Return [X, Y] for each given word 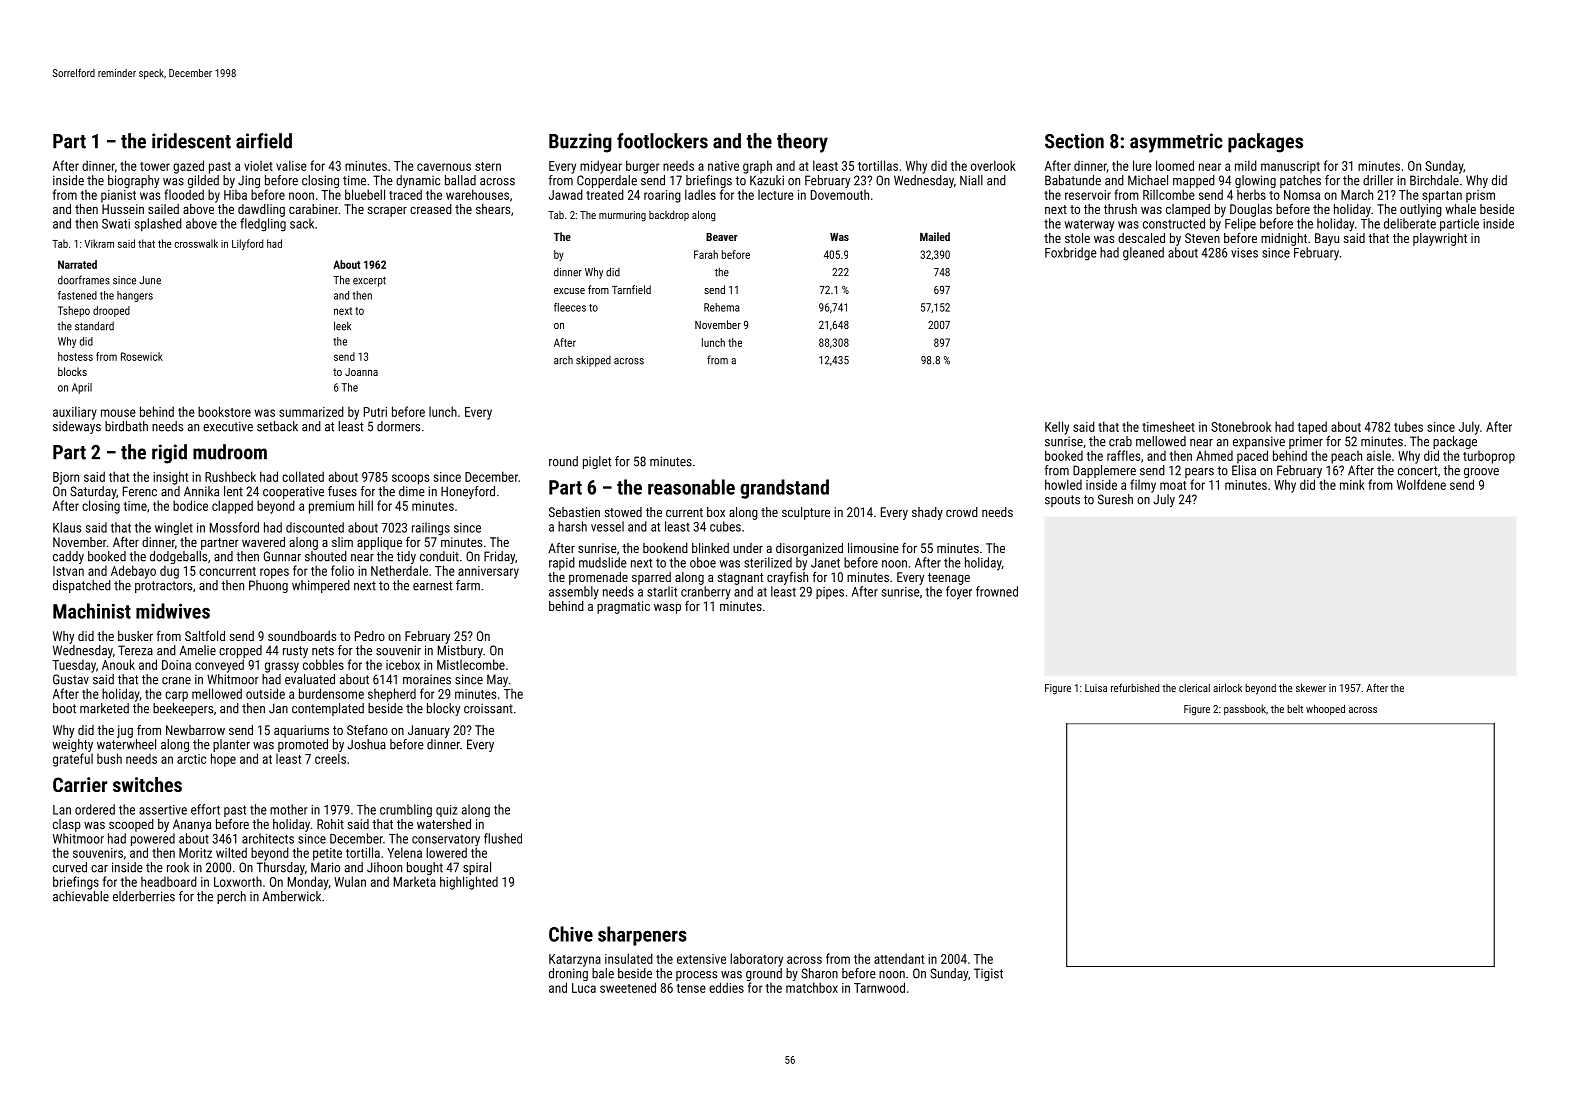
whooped [1325, 709]
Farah [706, 254]
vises [1244, 253]
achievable [81, 896]
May [497, 680]
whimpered [321, 586]
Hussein [123, 209]
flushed [503, 838]
